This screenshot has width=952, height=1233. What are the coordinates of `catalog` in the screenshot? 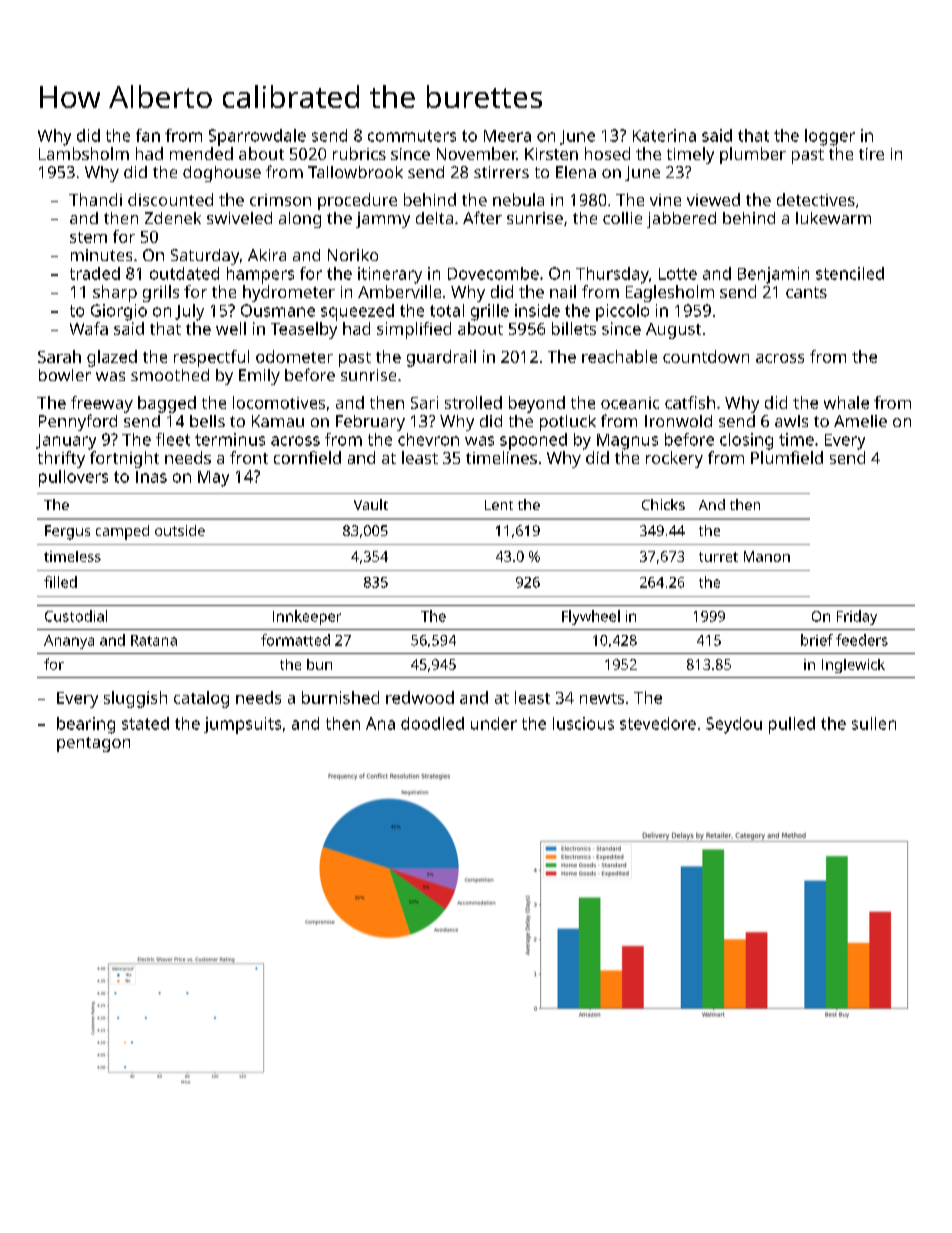 It's located at (201, 699).
